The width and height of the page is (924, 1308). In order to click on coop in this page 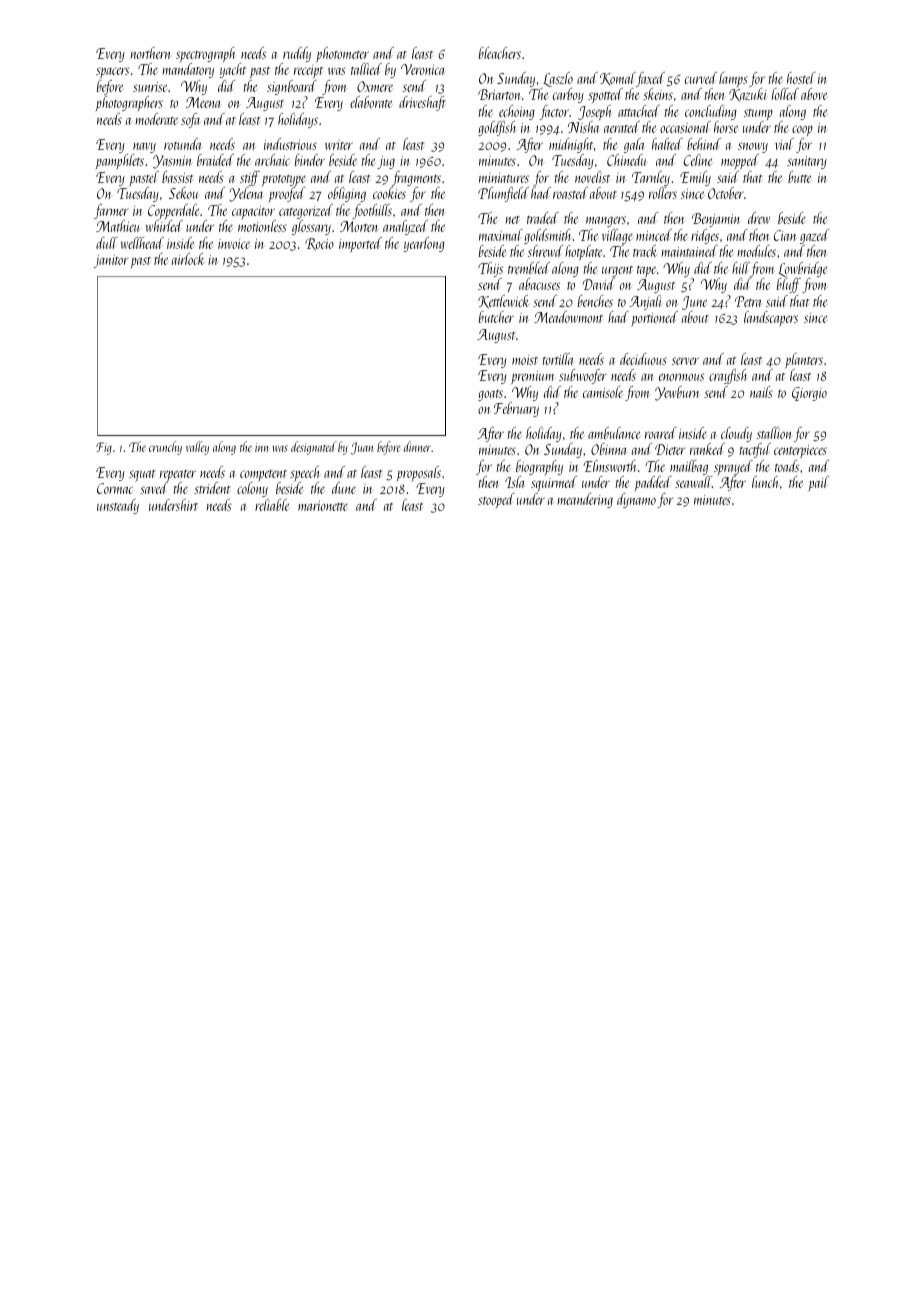, I will do `click(802, 131)`.
